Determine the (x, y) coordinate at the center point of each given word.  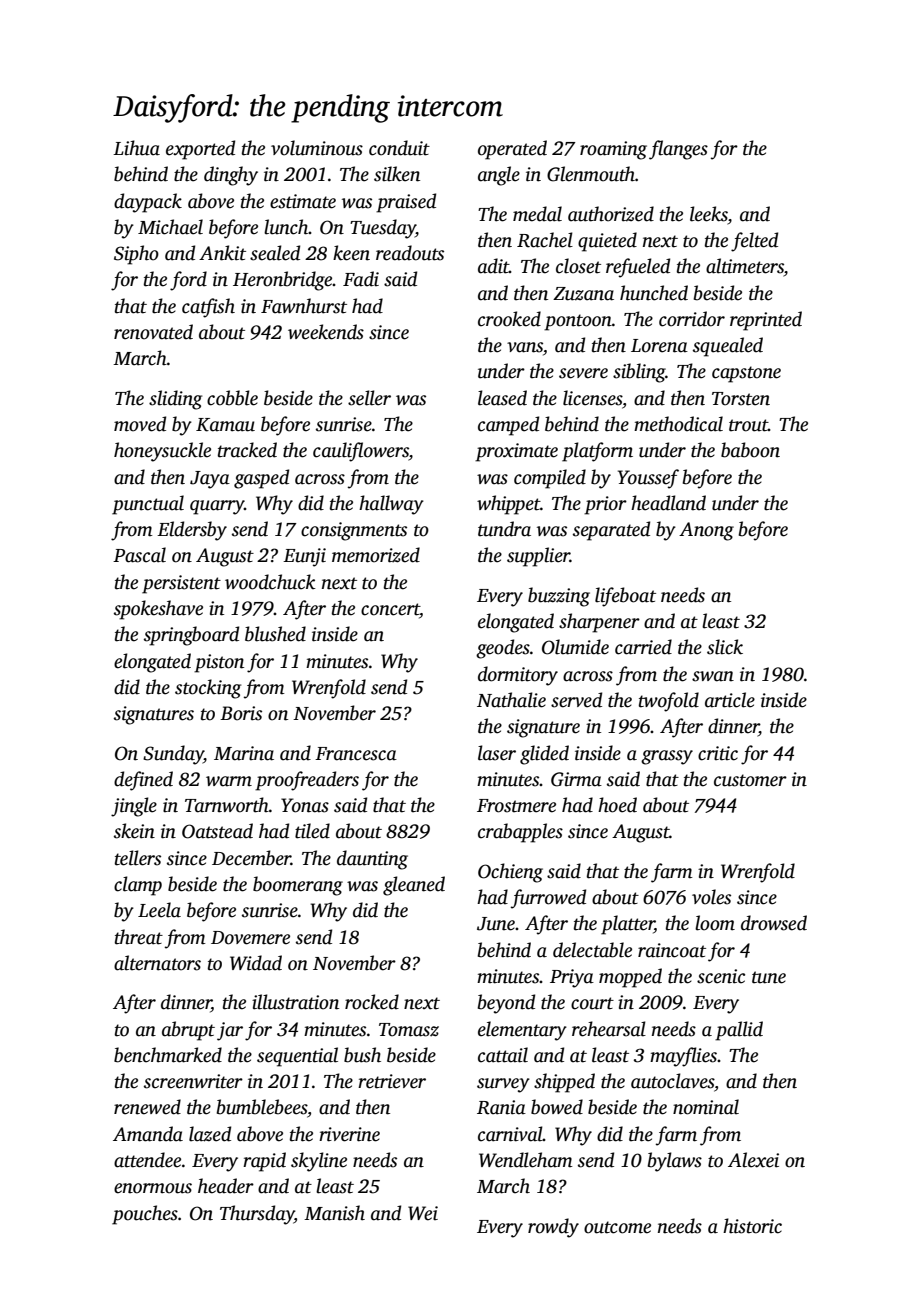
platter (627, 925)
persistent (181, 584)
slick (725, 647)
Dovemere (250, 938)
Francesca (356, 754)
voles (711, 897)
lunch (286, 227)
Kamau (225, 425)
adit (493, 266)
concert (390, 610)
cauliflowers (361, 452)
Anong (706, 531)
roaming (613, 150)
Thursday (257, 1215)
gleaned (414, 886)
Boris (241, 713)
